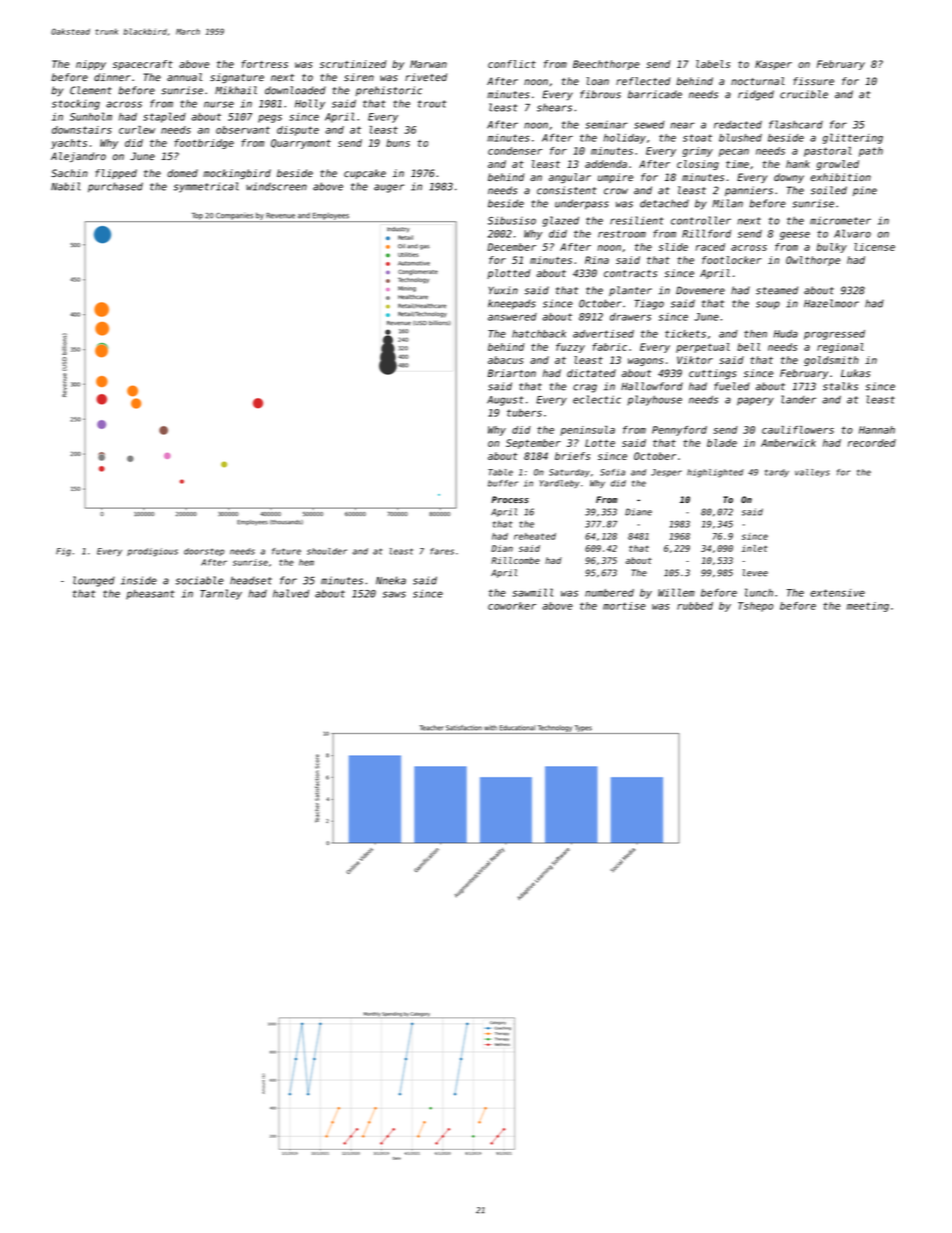 This screenshot has height=1233, width=952. I want to click on Yardleby, so click(559, 484).
